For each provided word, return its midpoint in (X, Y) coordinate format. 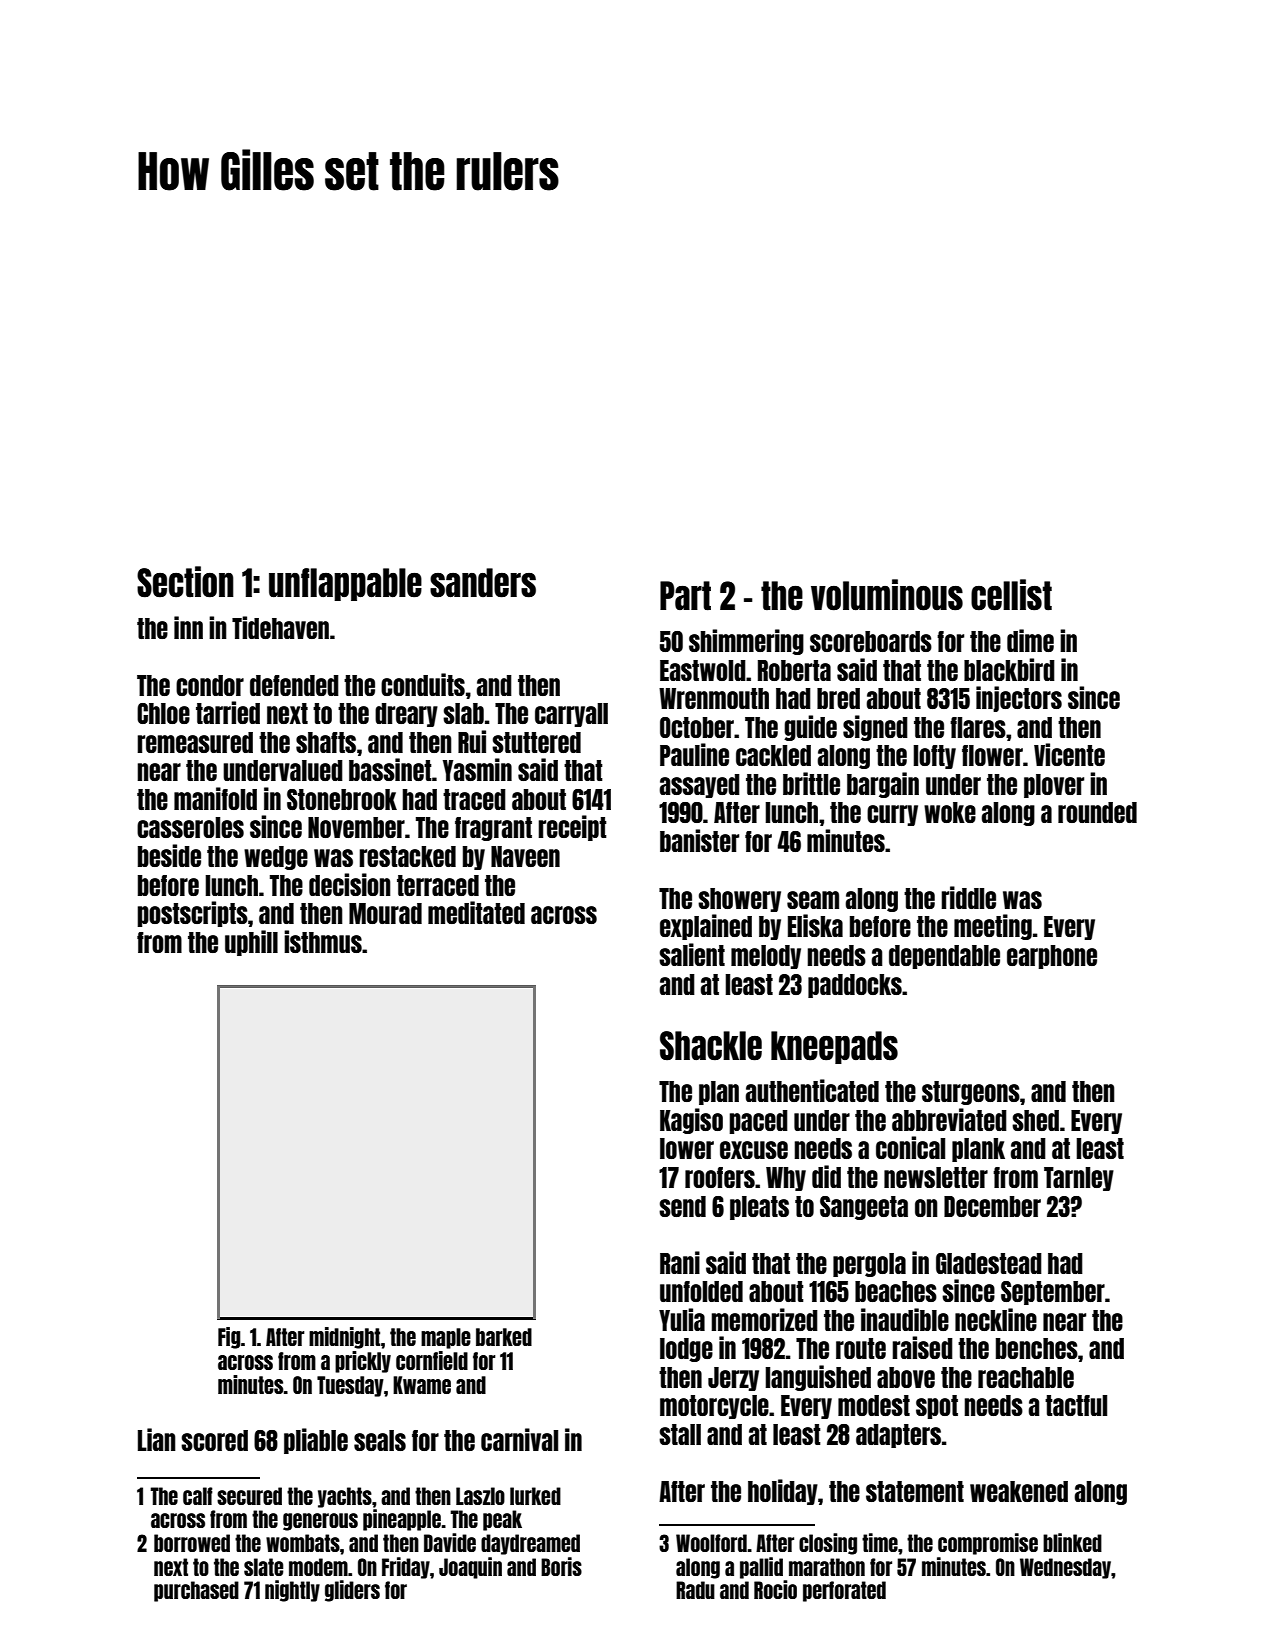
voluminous (887, 595)
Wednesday (1065, 1568)
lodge (686, 1350)
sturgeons (971, 1093)
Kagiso (691, 1121)
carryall (571, 715)
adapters (898, 1436)
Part (685, 596)
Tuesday (350, 1386)
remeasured (195, 742)
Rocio (775, 1589)
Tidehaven (280, 627)
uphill (251, 943)
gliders (352, 1591)
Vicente (1069, 754)
